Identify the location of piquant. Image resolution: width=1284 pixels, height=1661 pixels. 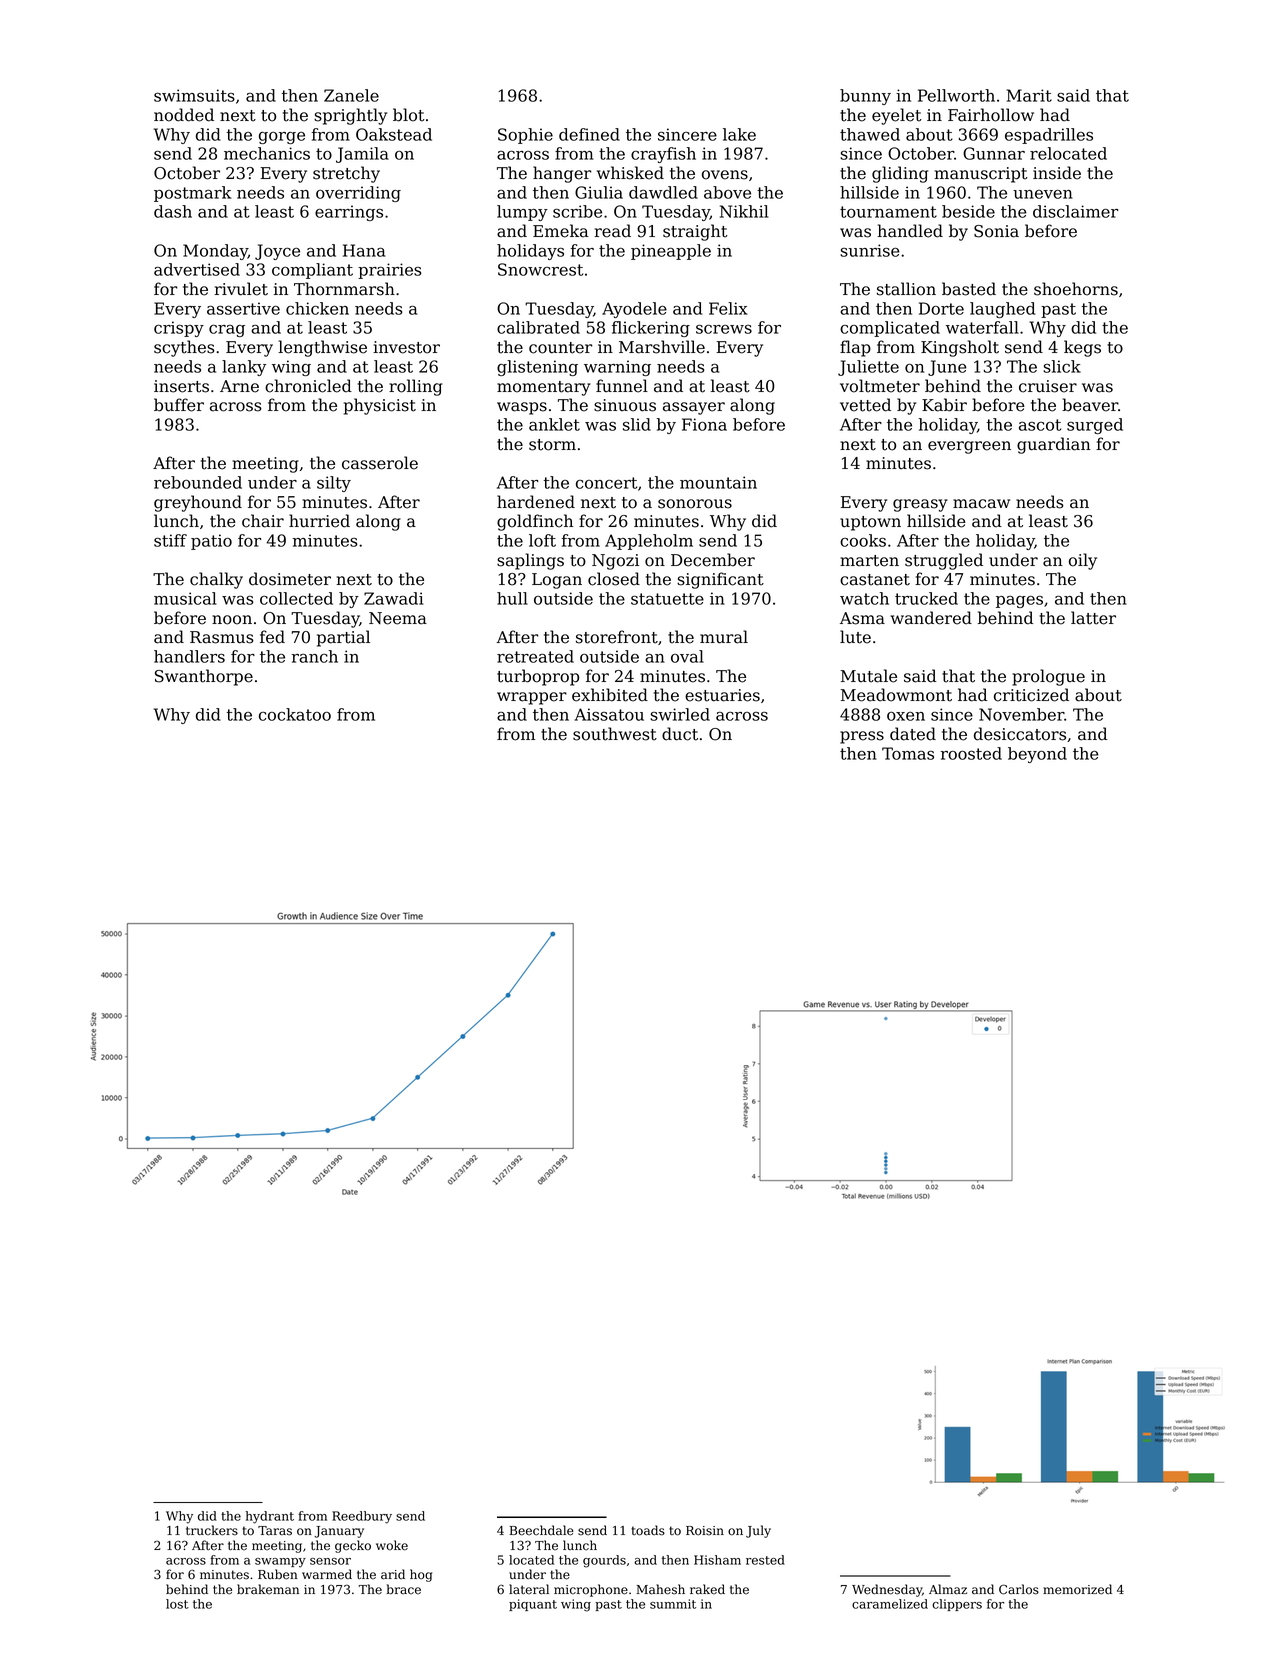
(533, 1605).
